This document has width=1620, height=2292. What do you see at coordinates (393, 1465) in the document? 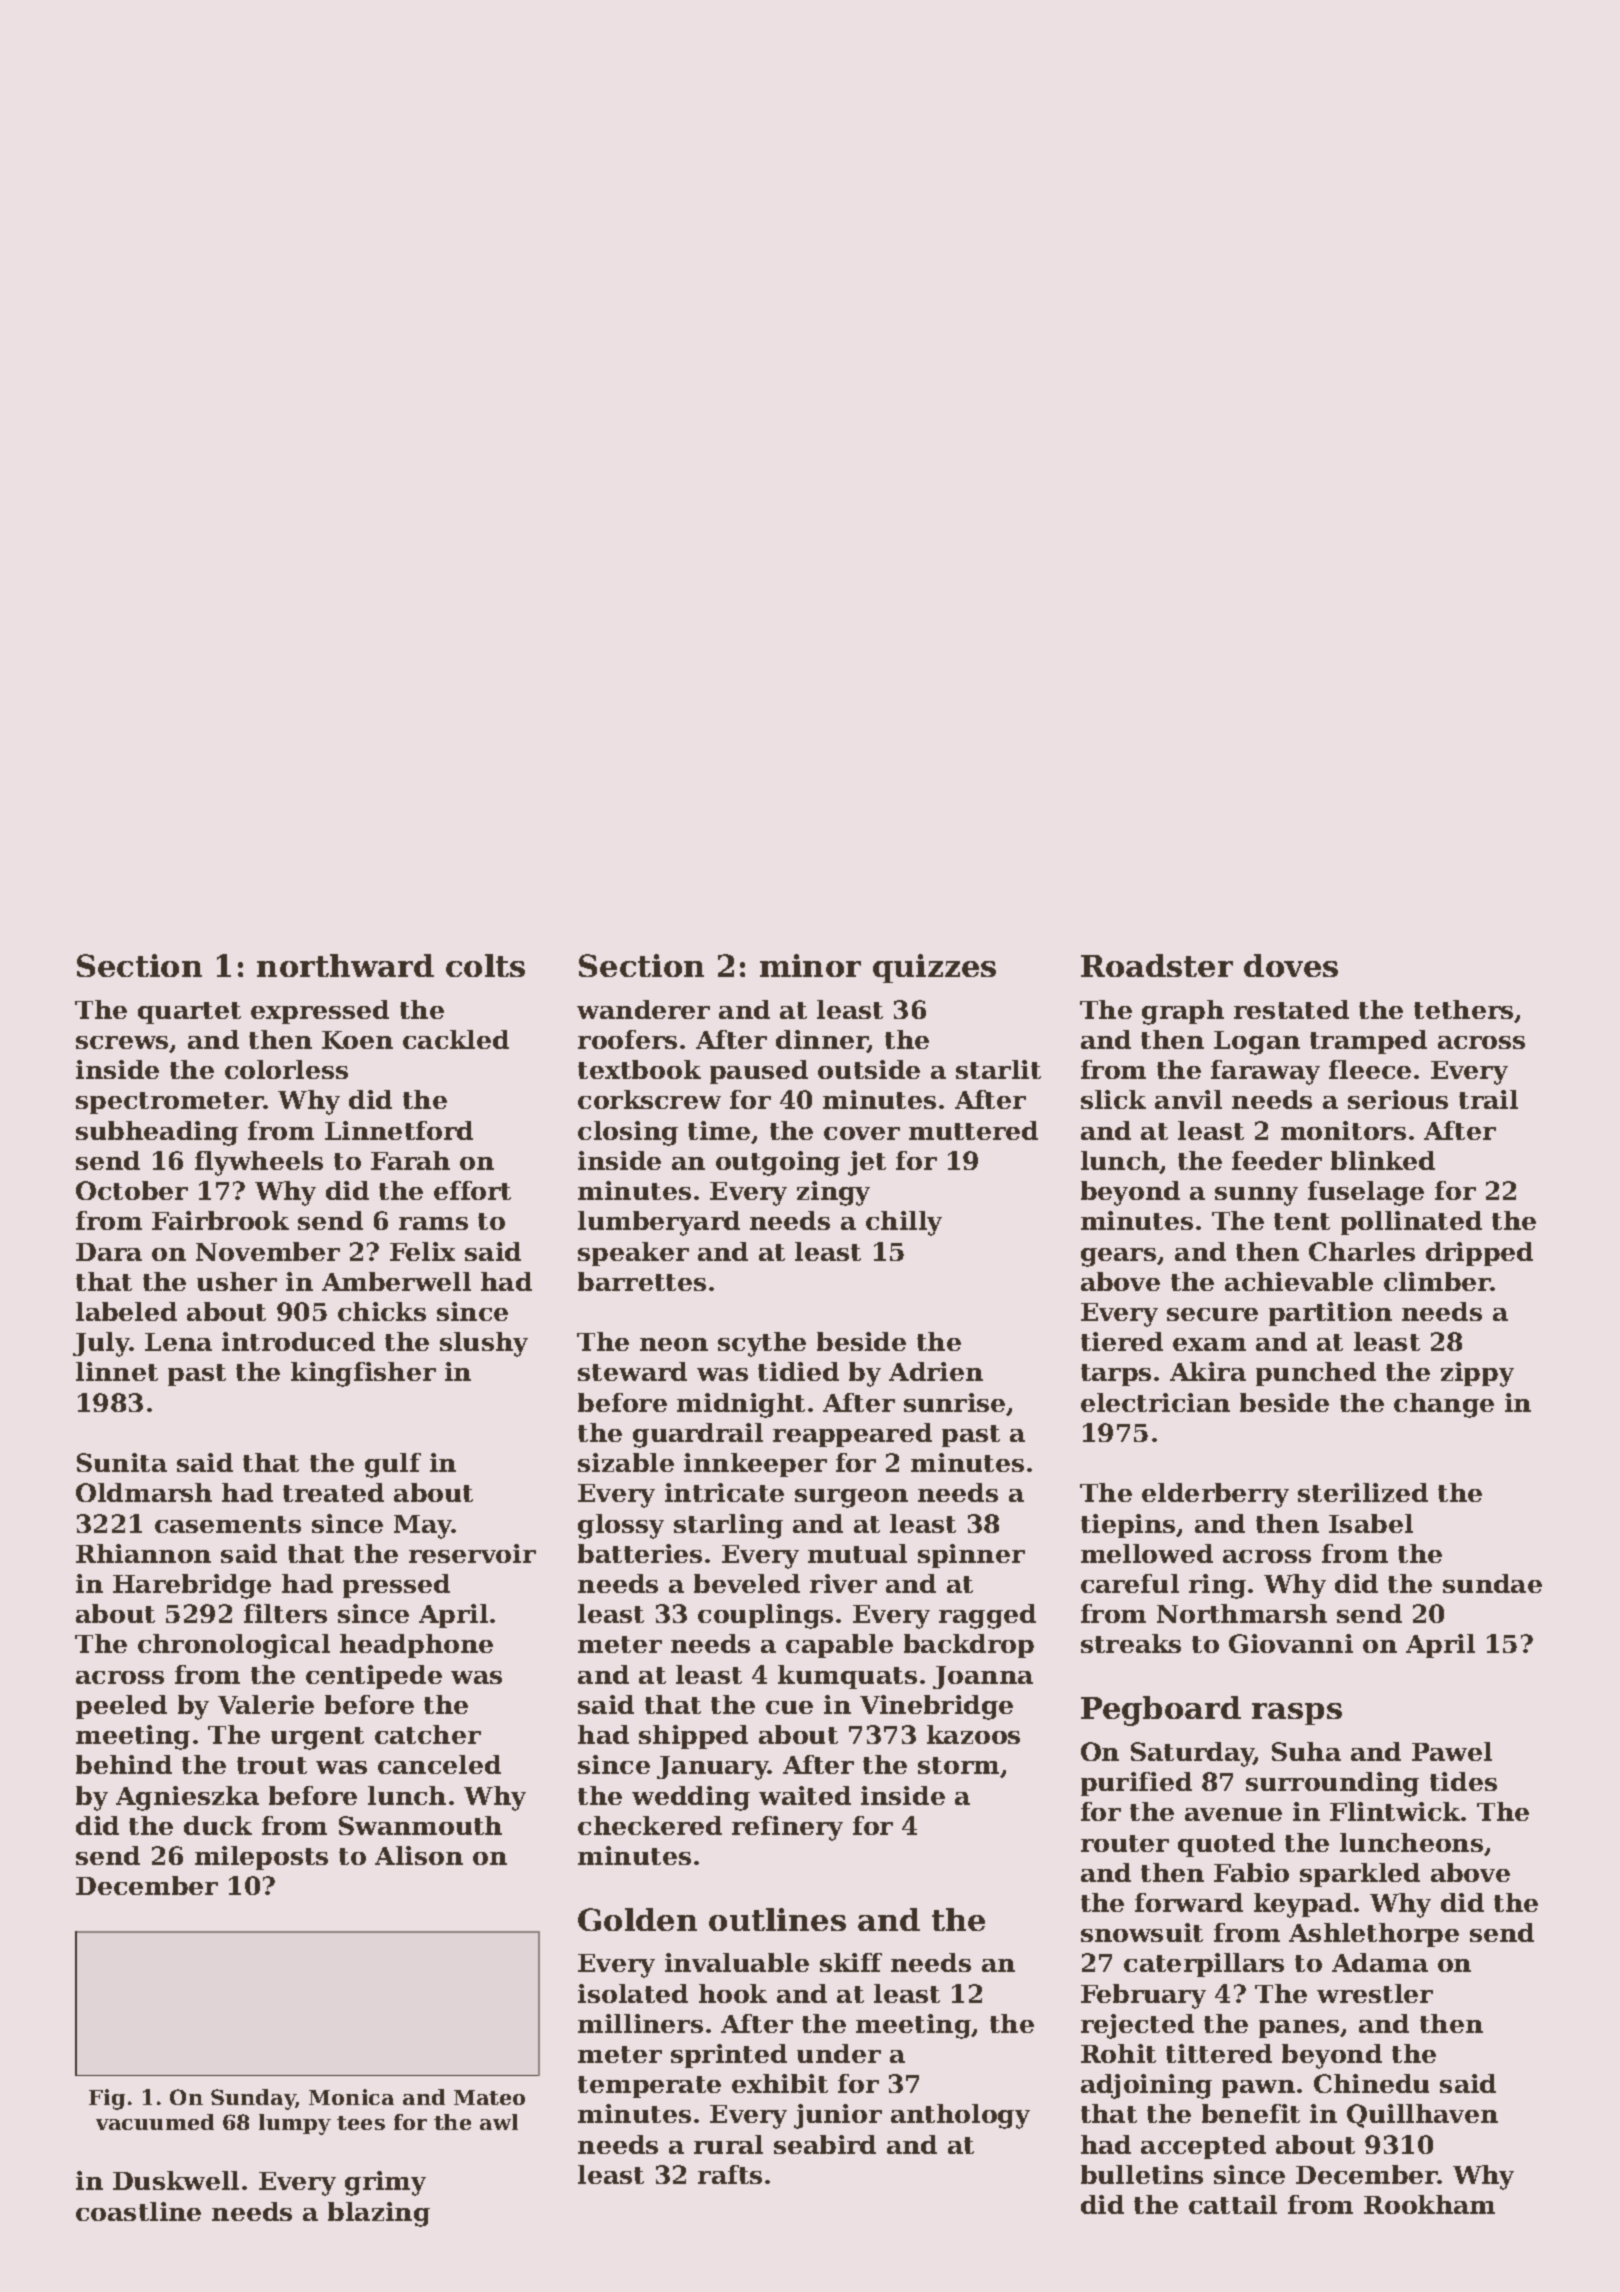
I see `gulf` at bounding box center [393, 1465].
